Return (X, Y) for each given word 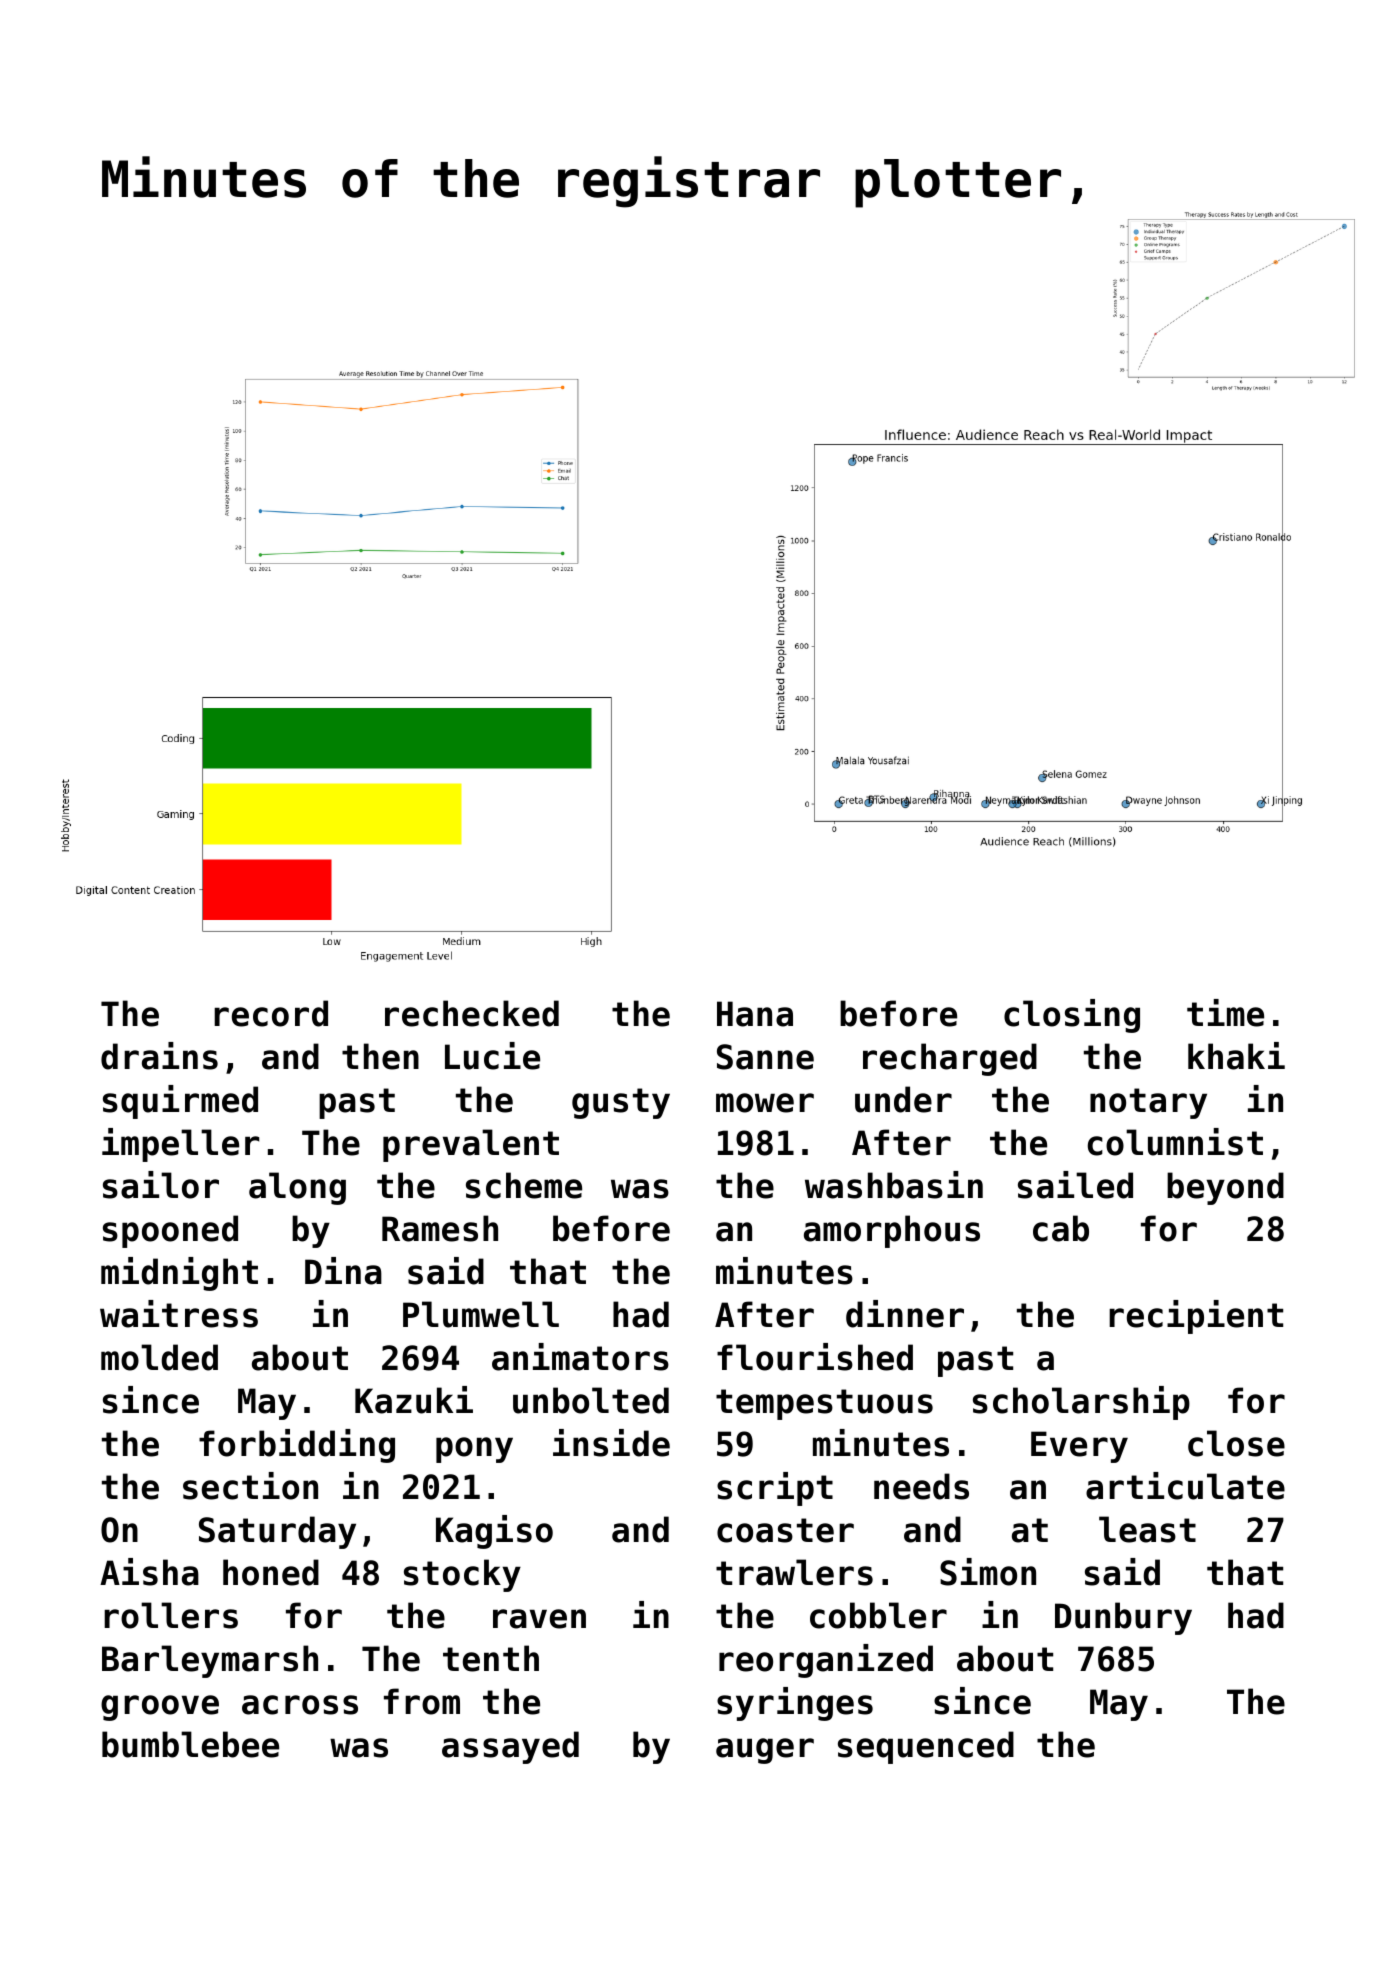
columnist (1175, 1142)
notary (1148, 1103)
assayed (510, 1747)
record (271, 1013)
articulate (1185, 1486)
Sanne (765, 1057)
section (250, 1486)
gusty (621, 1103)
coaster (785, 1530)
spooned (170, 1231)
